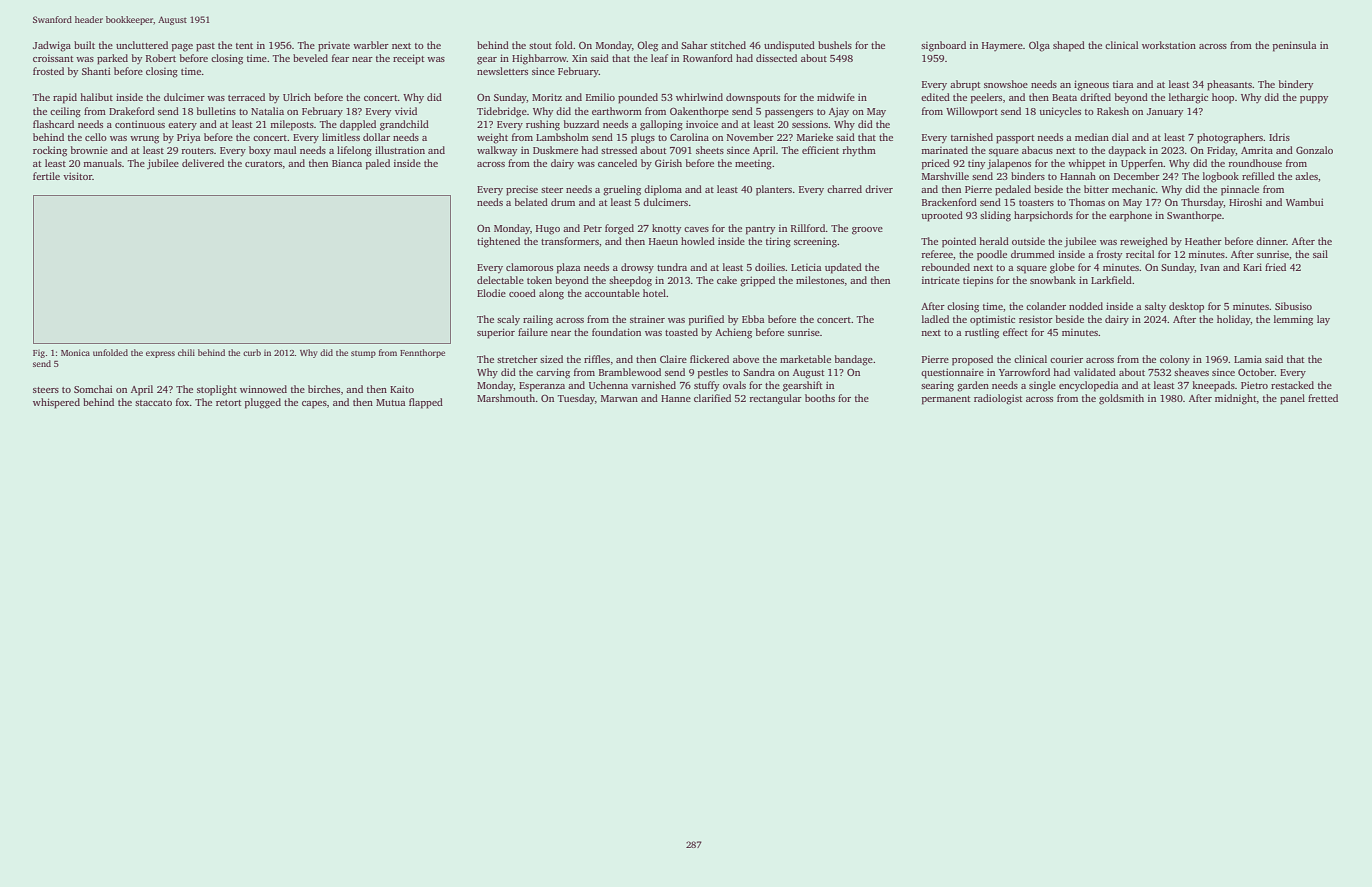  I want to click on permanent, so click(946, 400).
